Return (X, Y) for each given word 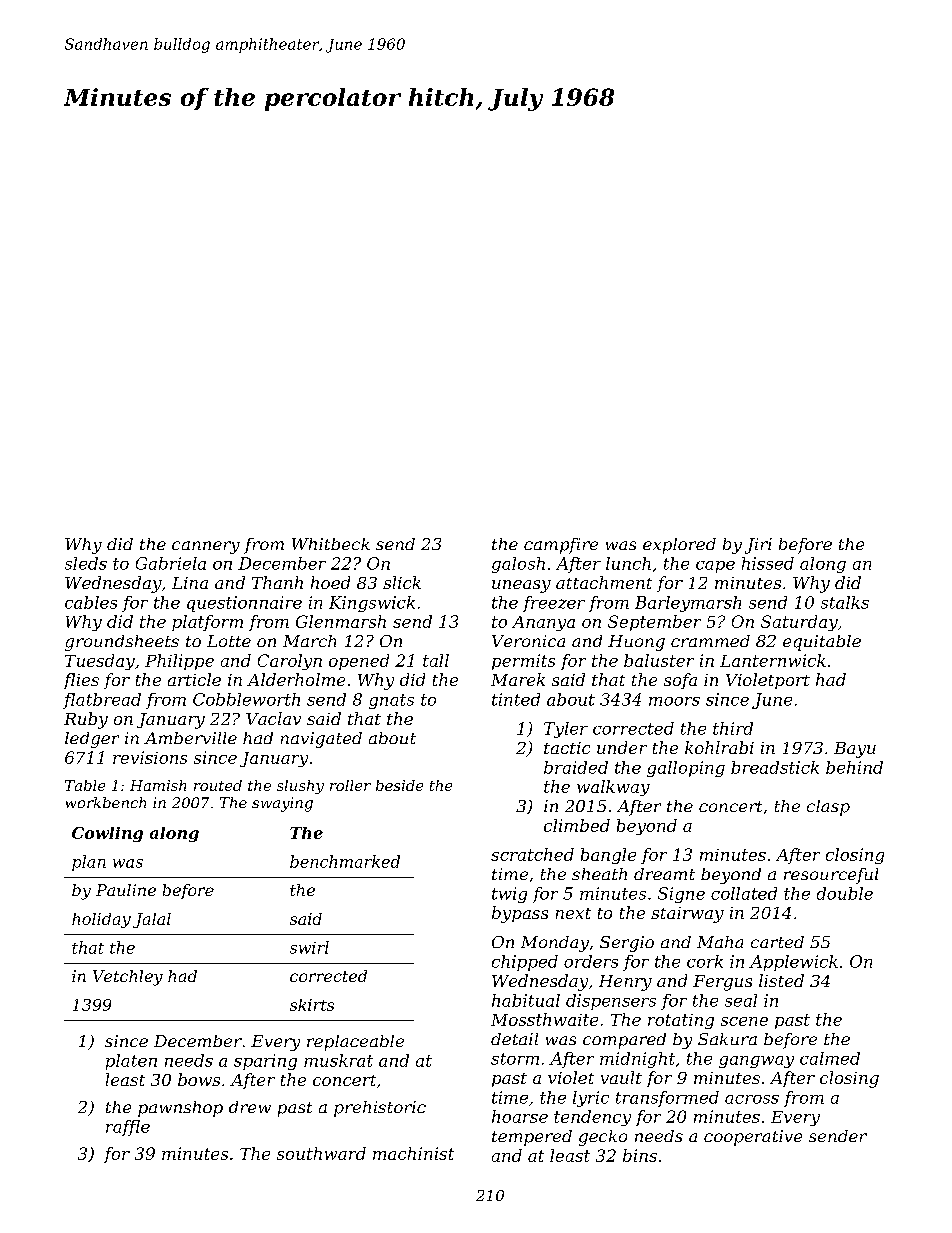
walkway (613, 788)
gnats (391, 701)
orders (591, 961)
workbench (106, 802)
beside (399, 785)
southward (321, 1153)
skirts (312, 1005)
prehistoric (380, 1109)
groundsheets (122, 643)
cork (705, 961)
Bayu (855, 750)
